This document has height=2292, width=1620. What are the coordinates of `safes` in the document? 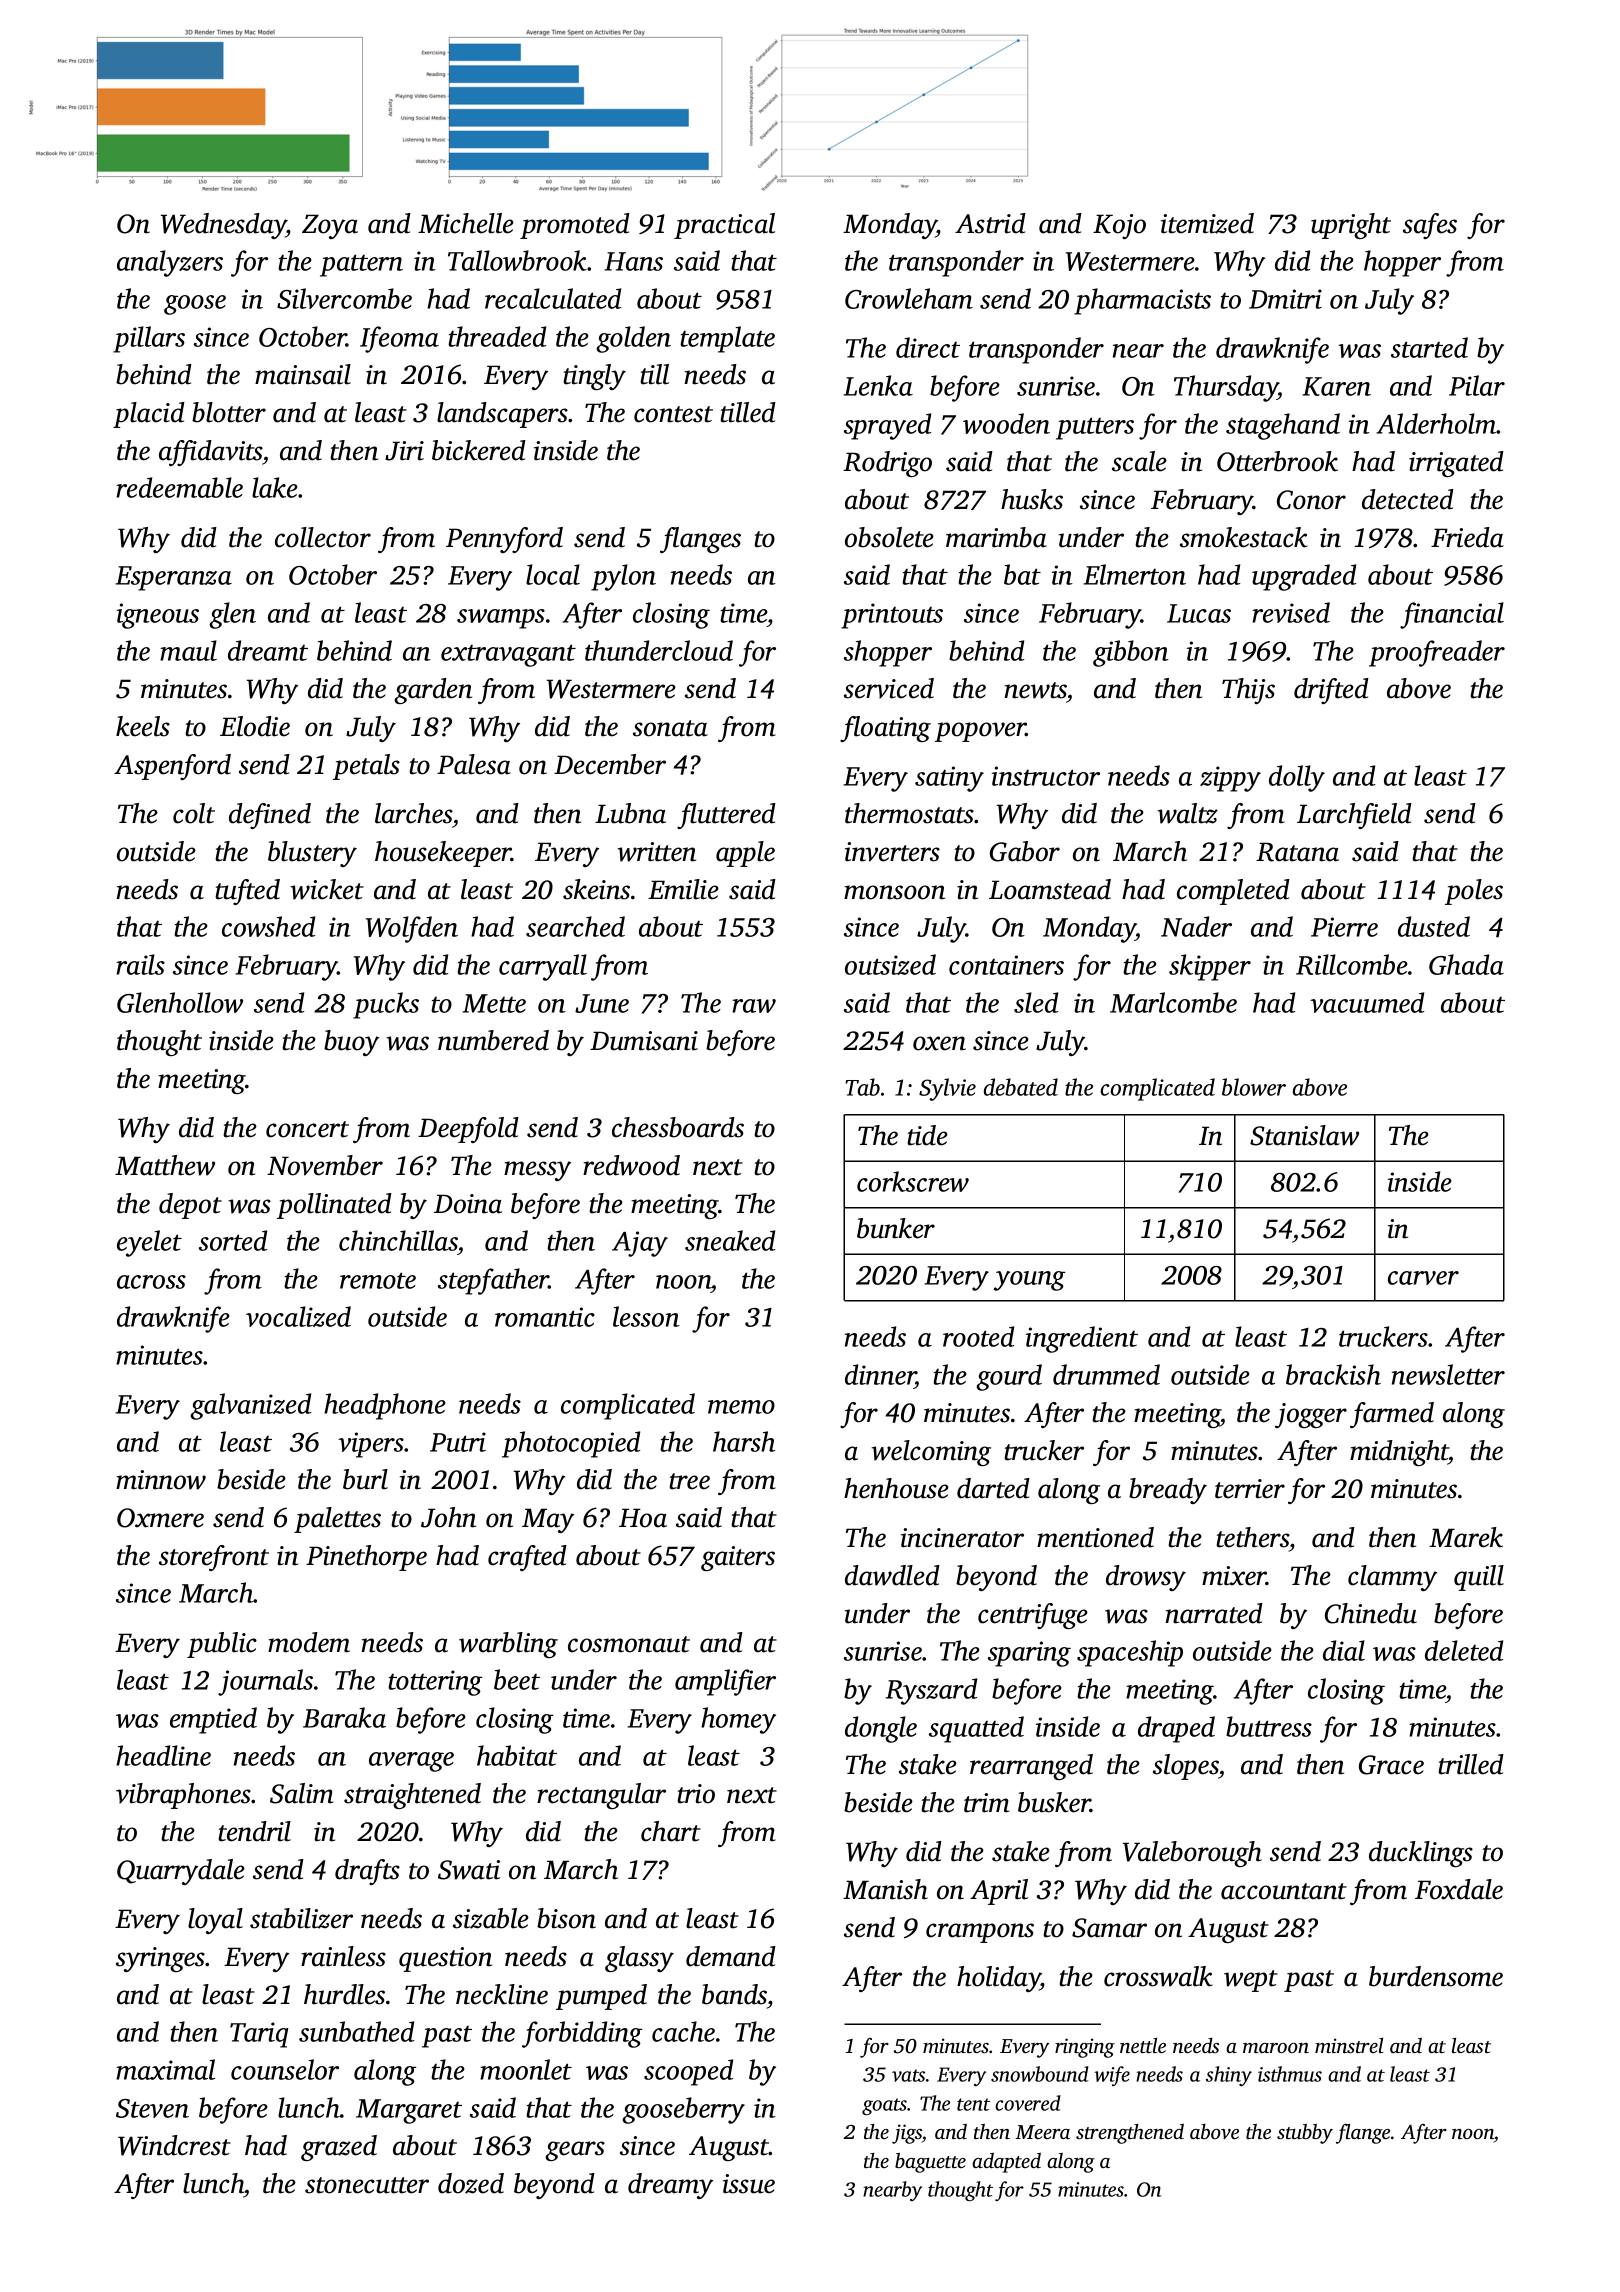 It's located at (1430, 226).
